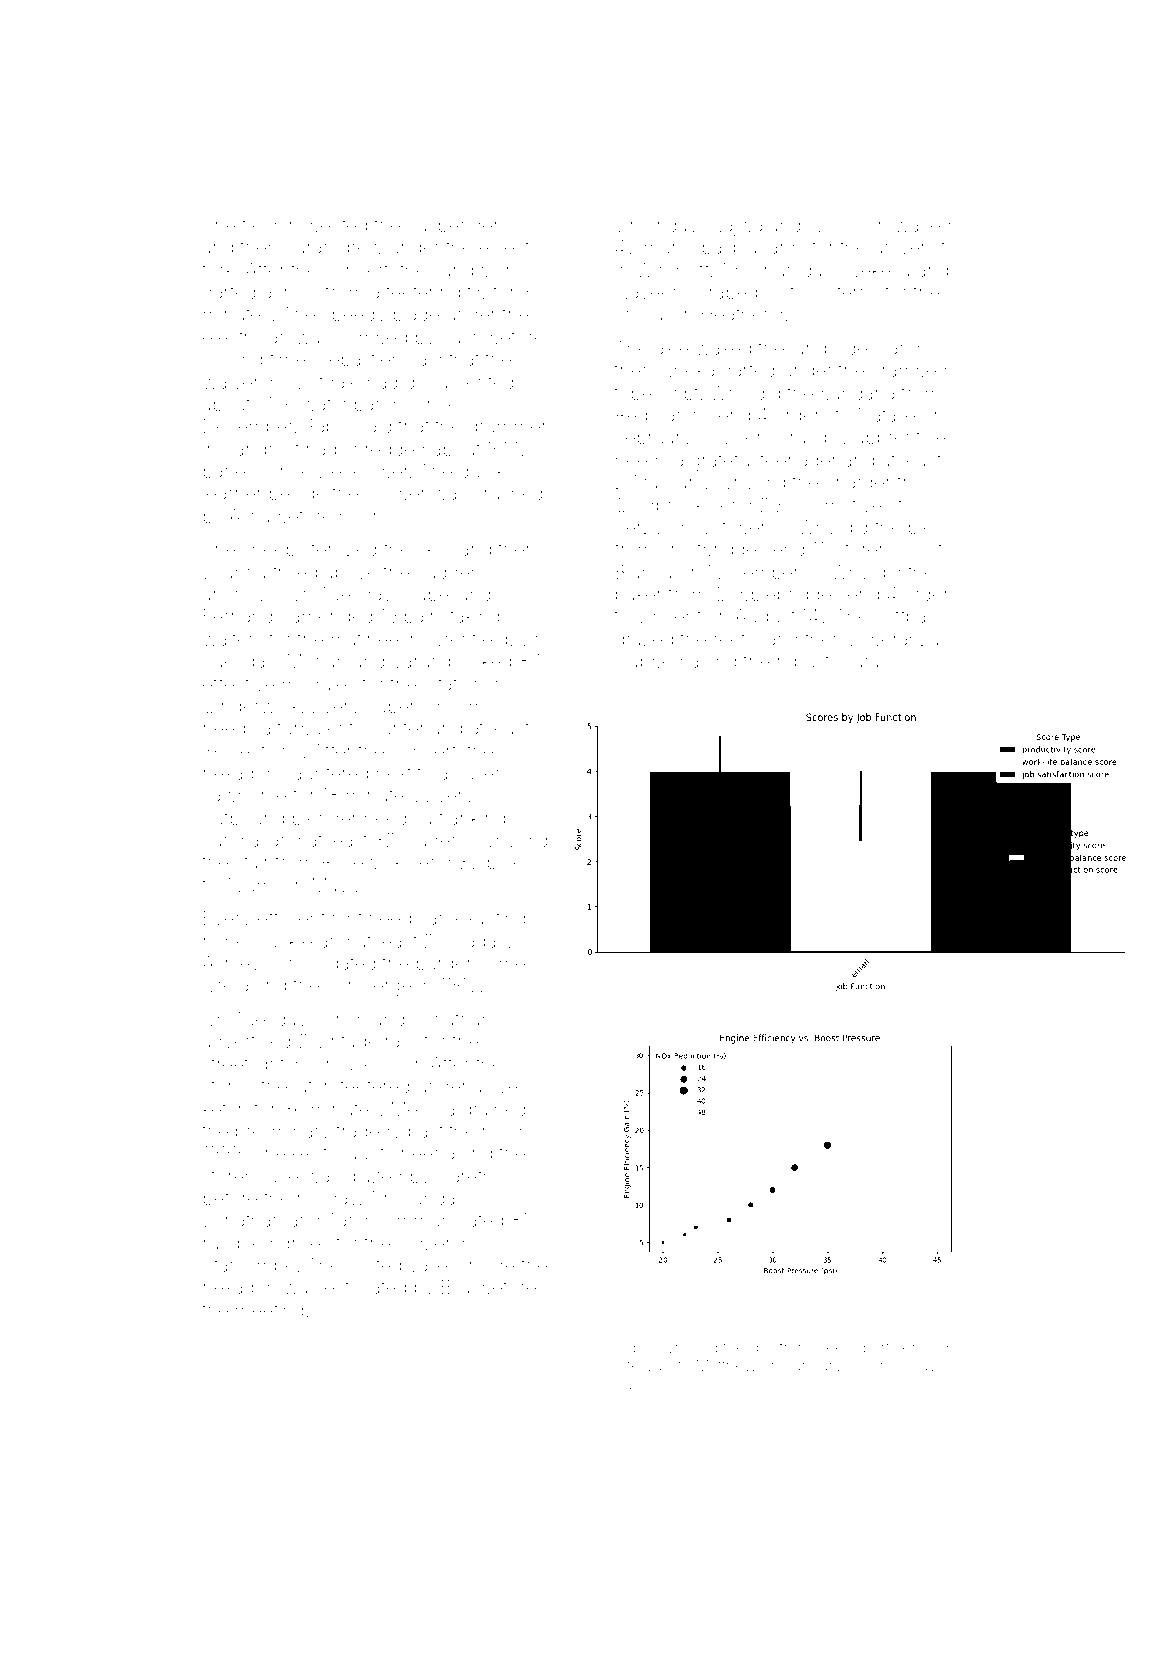  Describe the element at coordinates (308, 246) in the document. I see `Sarah` at that location.
